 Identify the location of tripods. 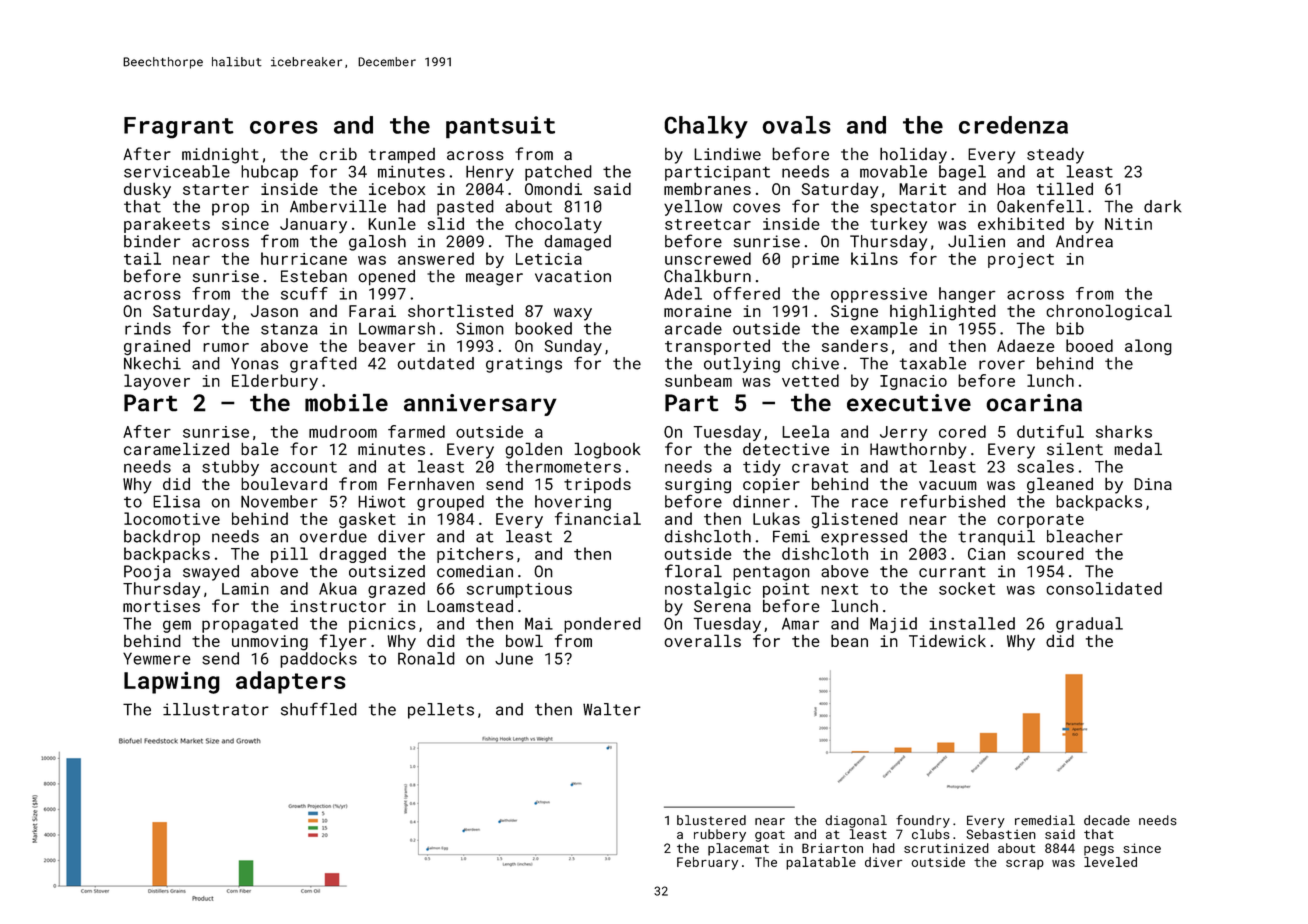
(597, 485).
